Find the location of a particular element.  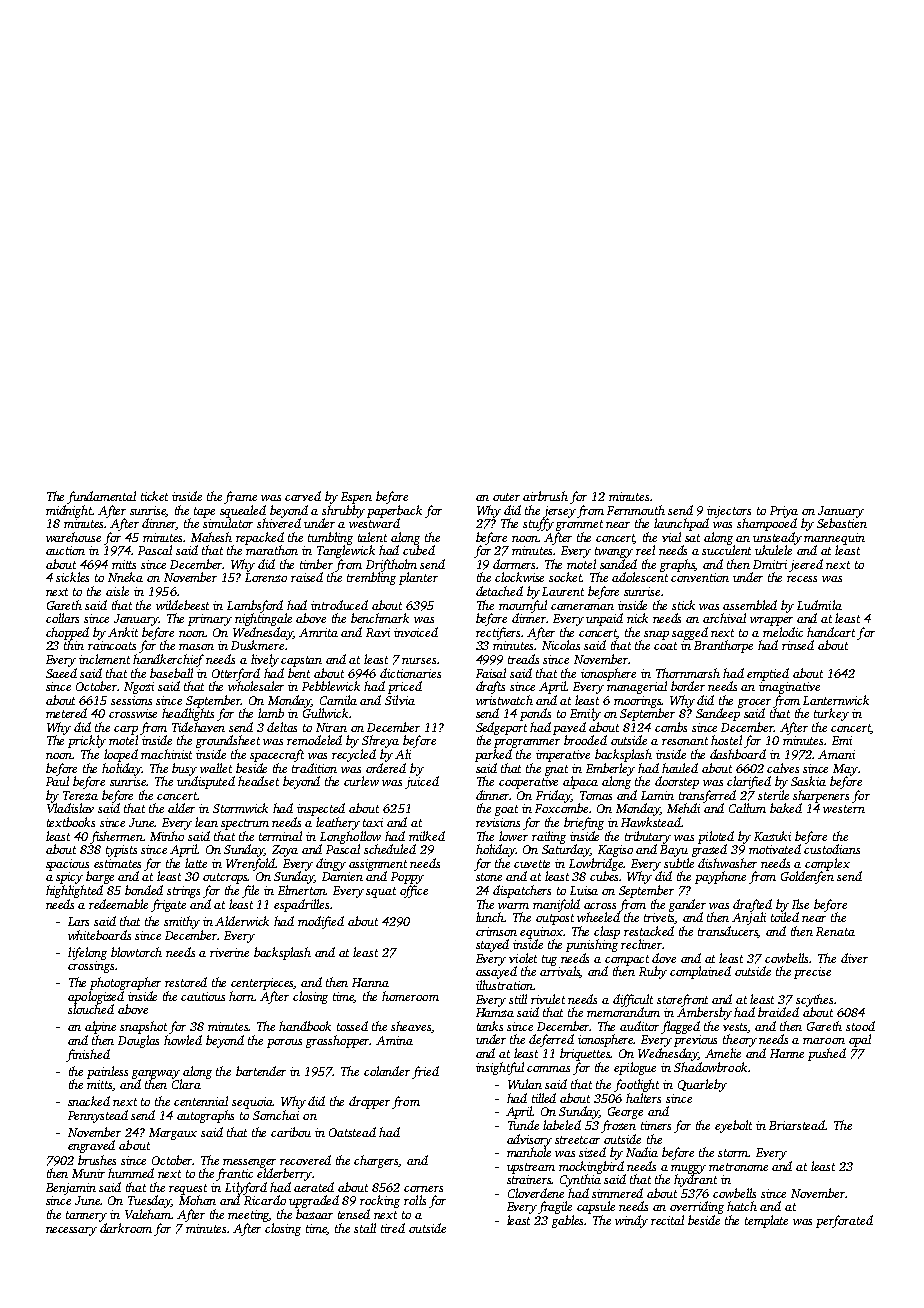

airbrush is located at coordinates (545, 496).
